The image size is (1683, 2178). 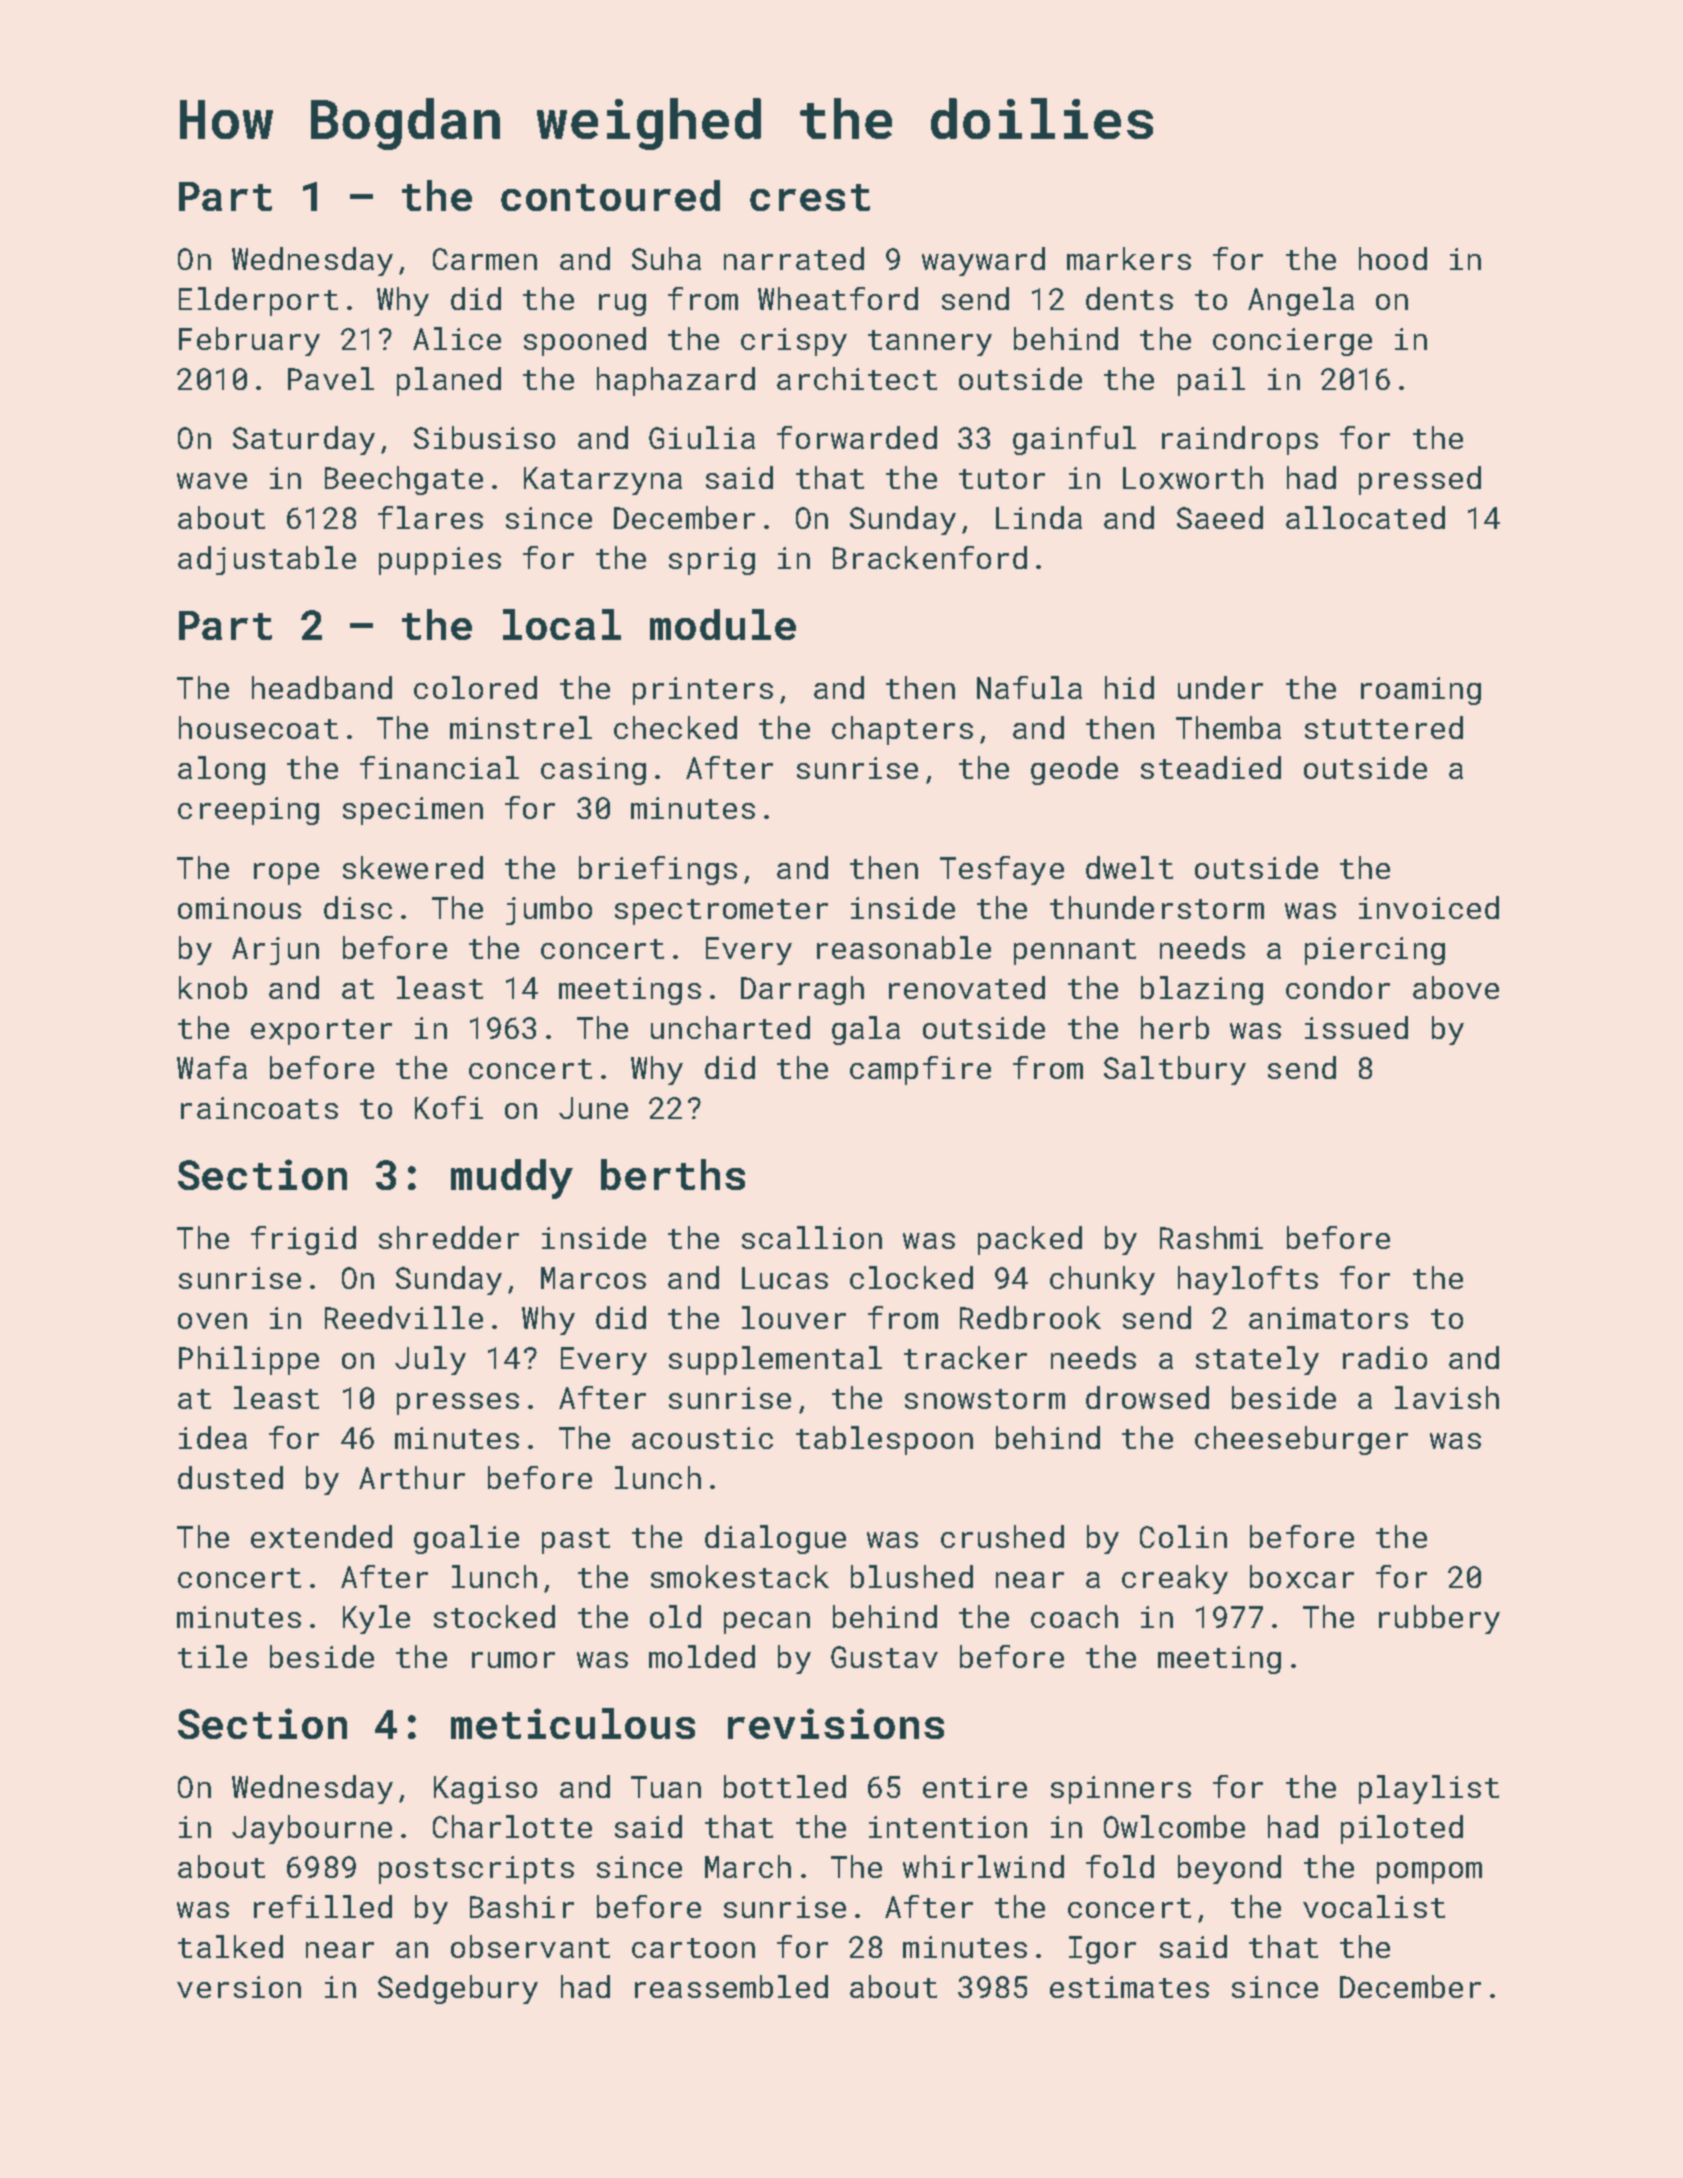 I want to click on specimen, so click(x=413, y=811).
